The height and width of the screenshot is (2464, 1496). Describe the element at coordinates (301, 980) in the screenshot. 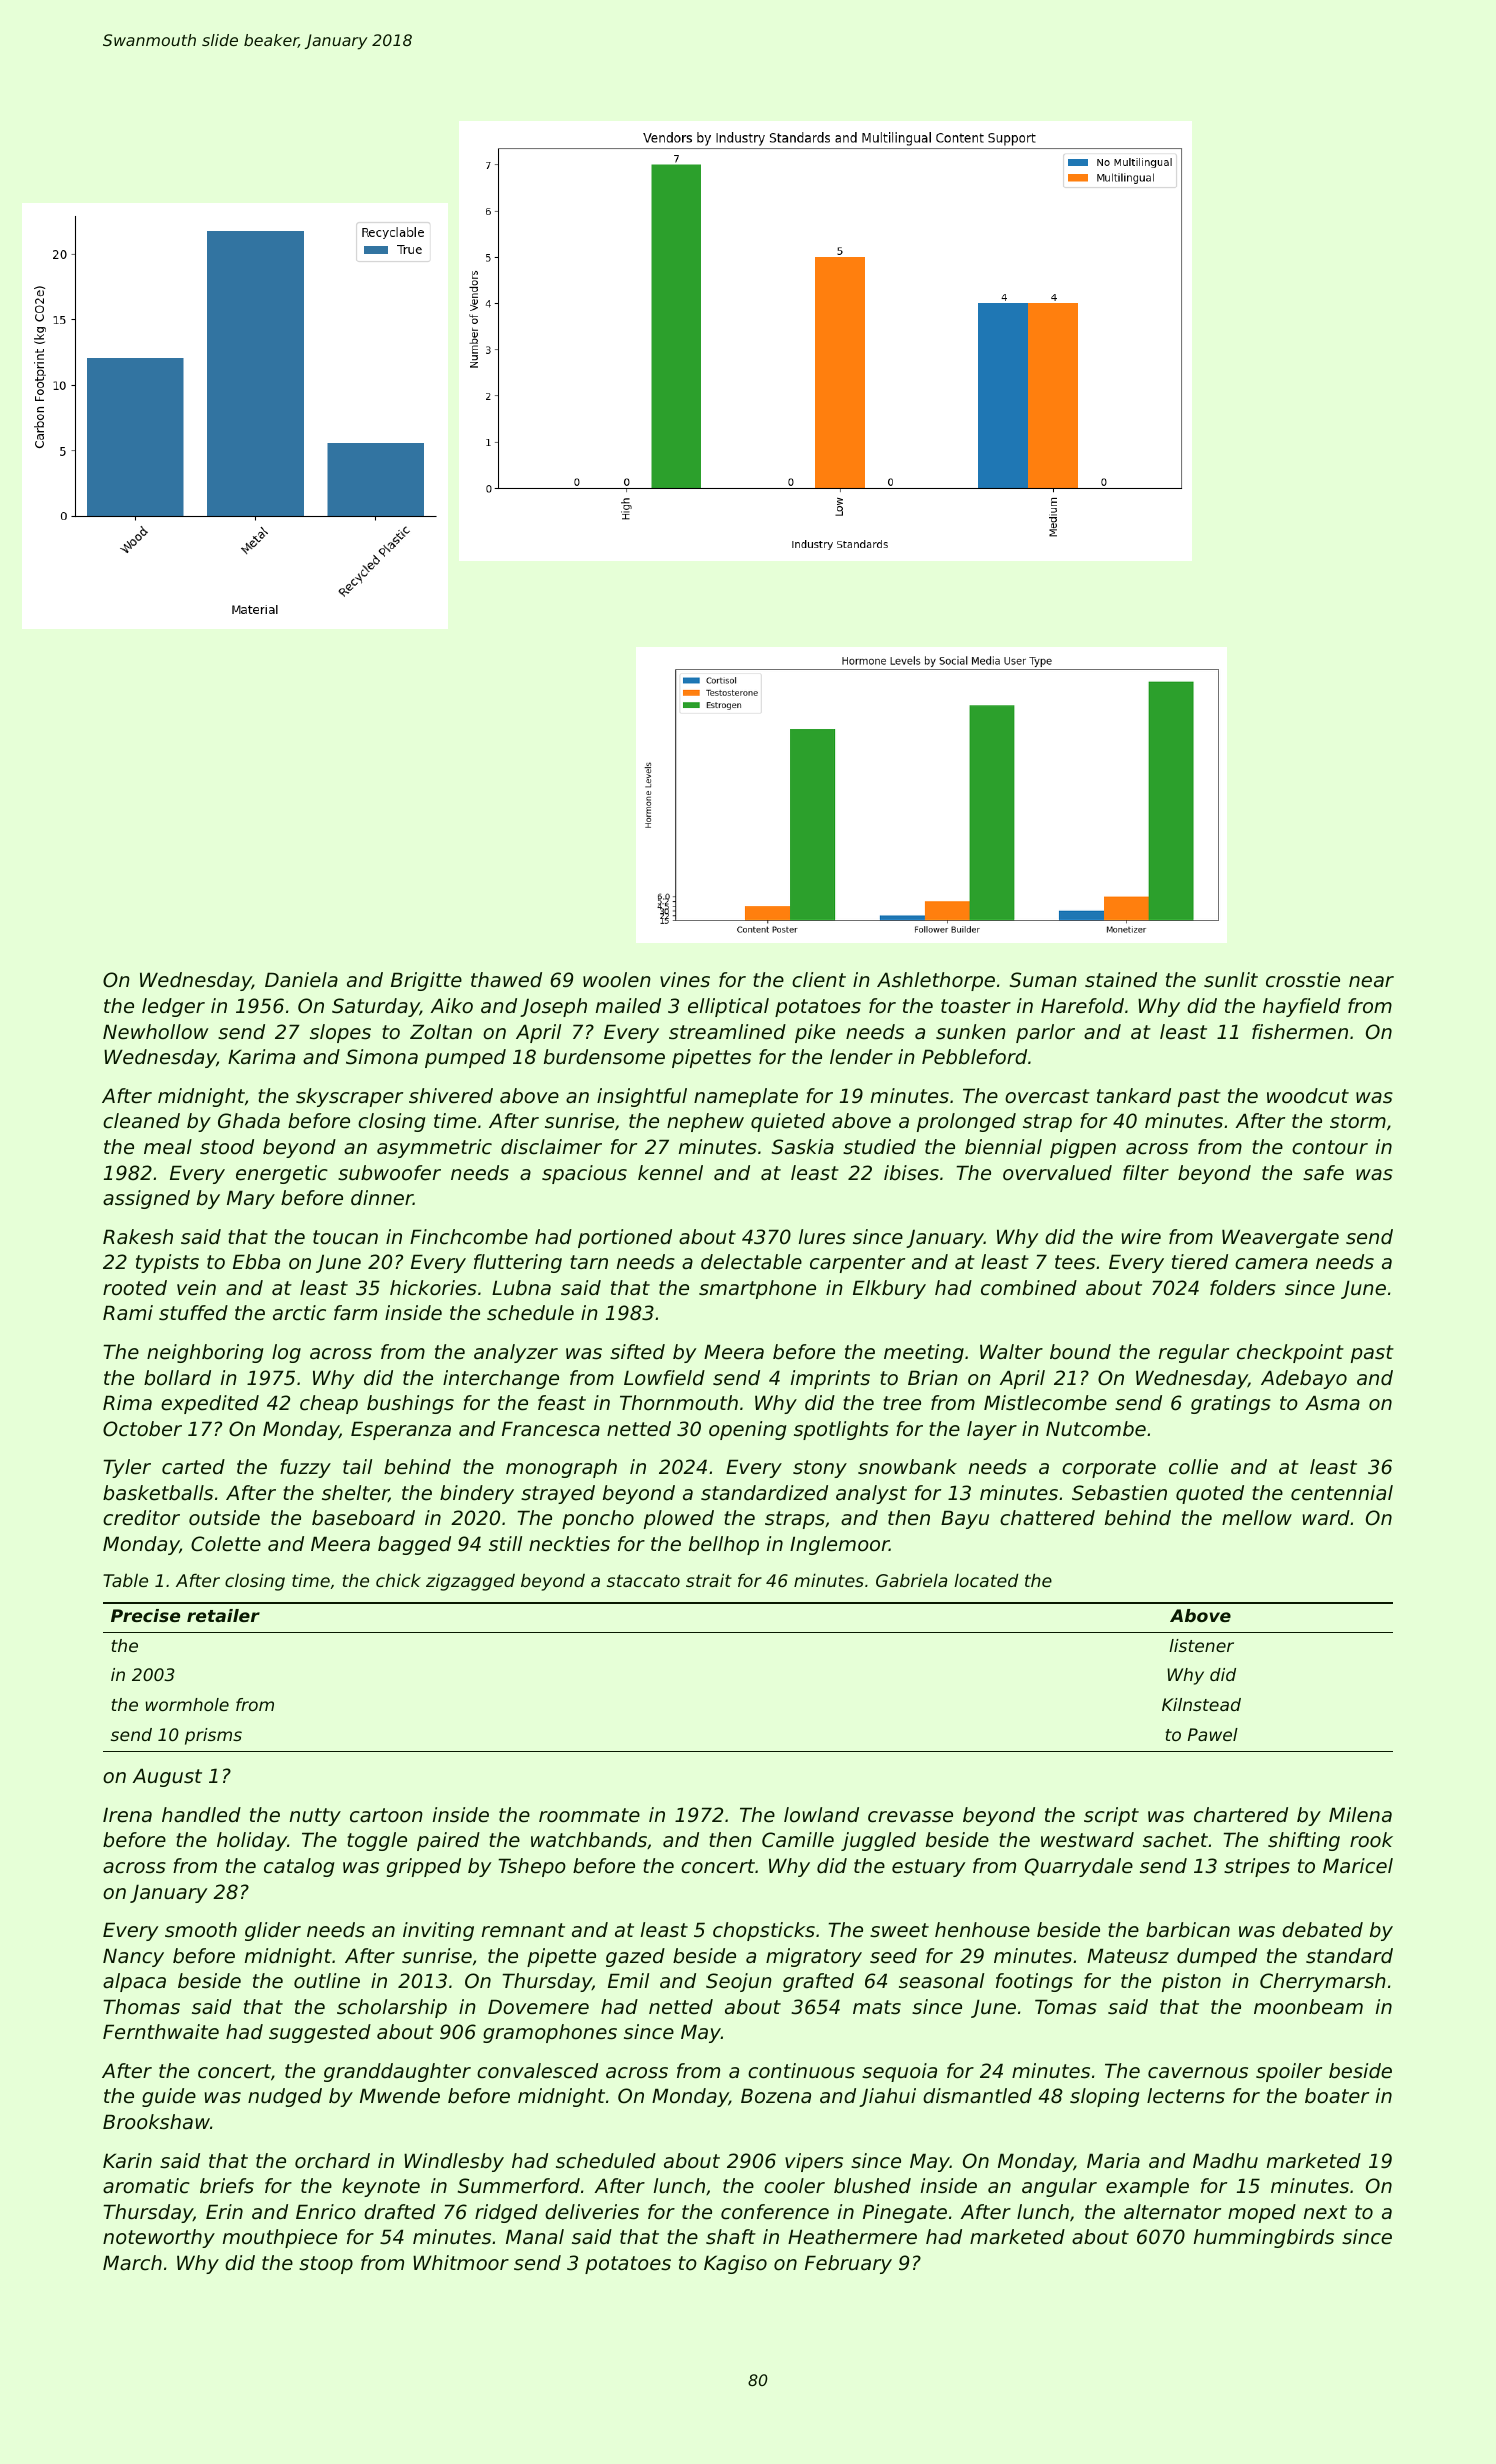

I see `Daniela` at that location.
